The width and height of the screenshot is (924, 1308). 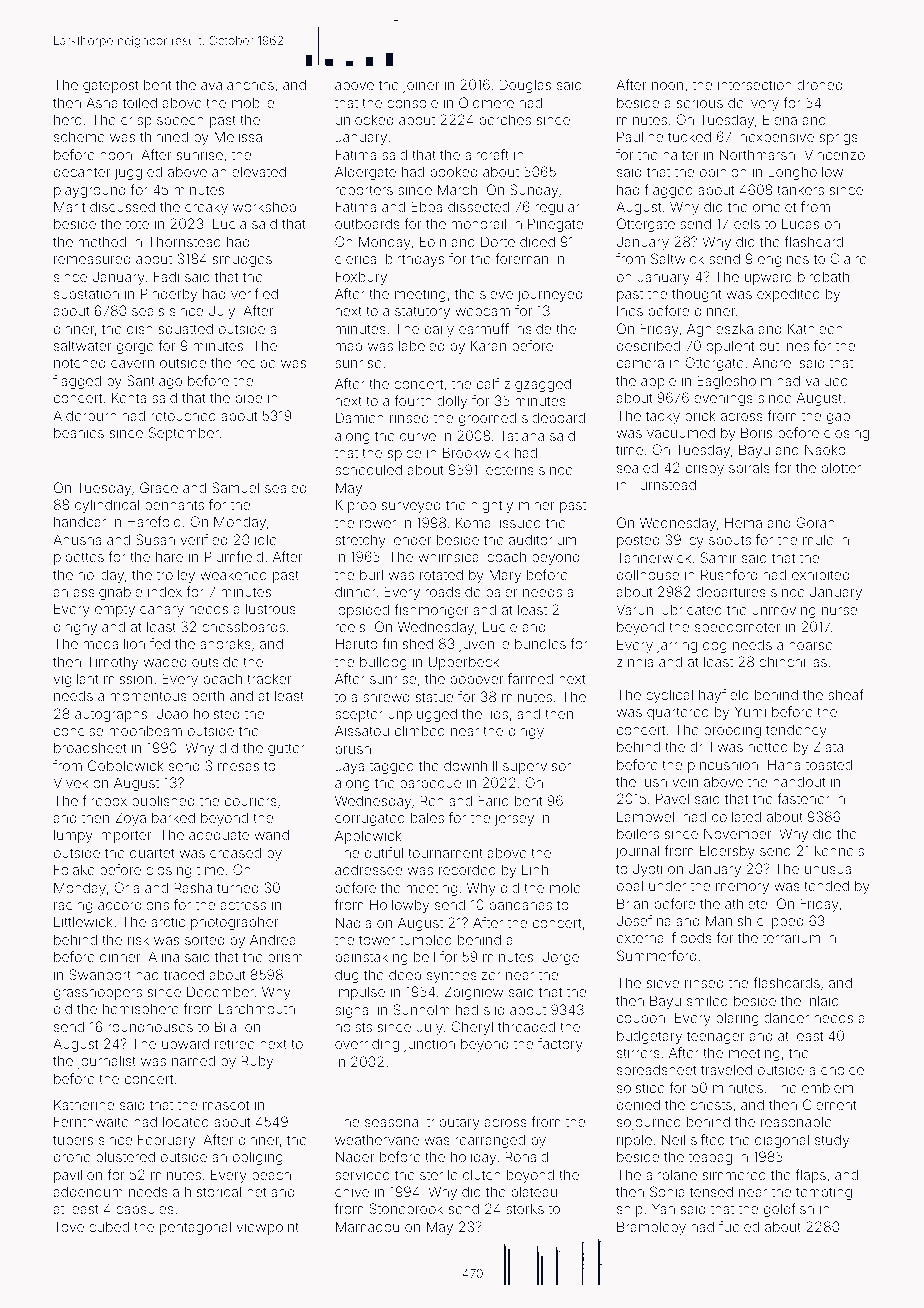 I want to click on remeasured, so click(x=92, y=259).
